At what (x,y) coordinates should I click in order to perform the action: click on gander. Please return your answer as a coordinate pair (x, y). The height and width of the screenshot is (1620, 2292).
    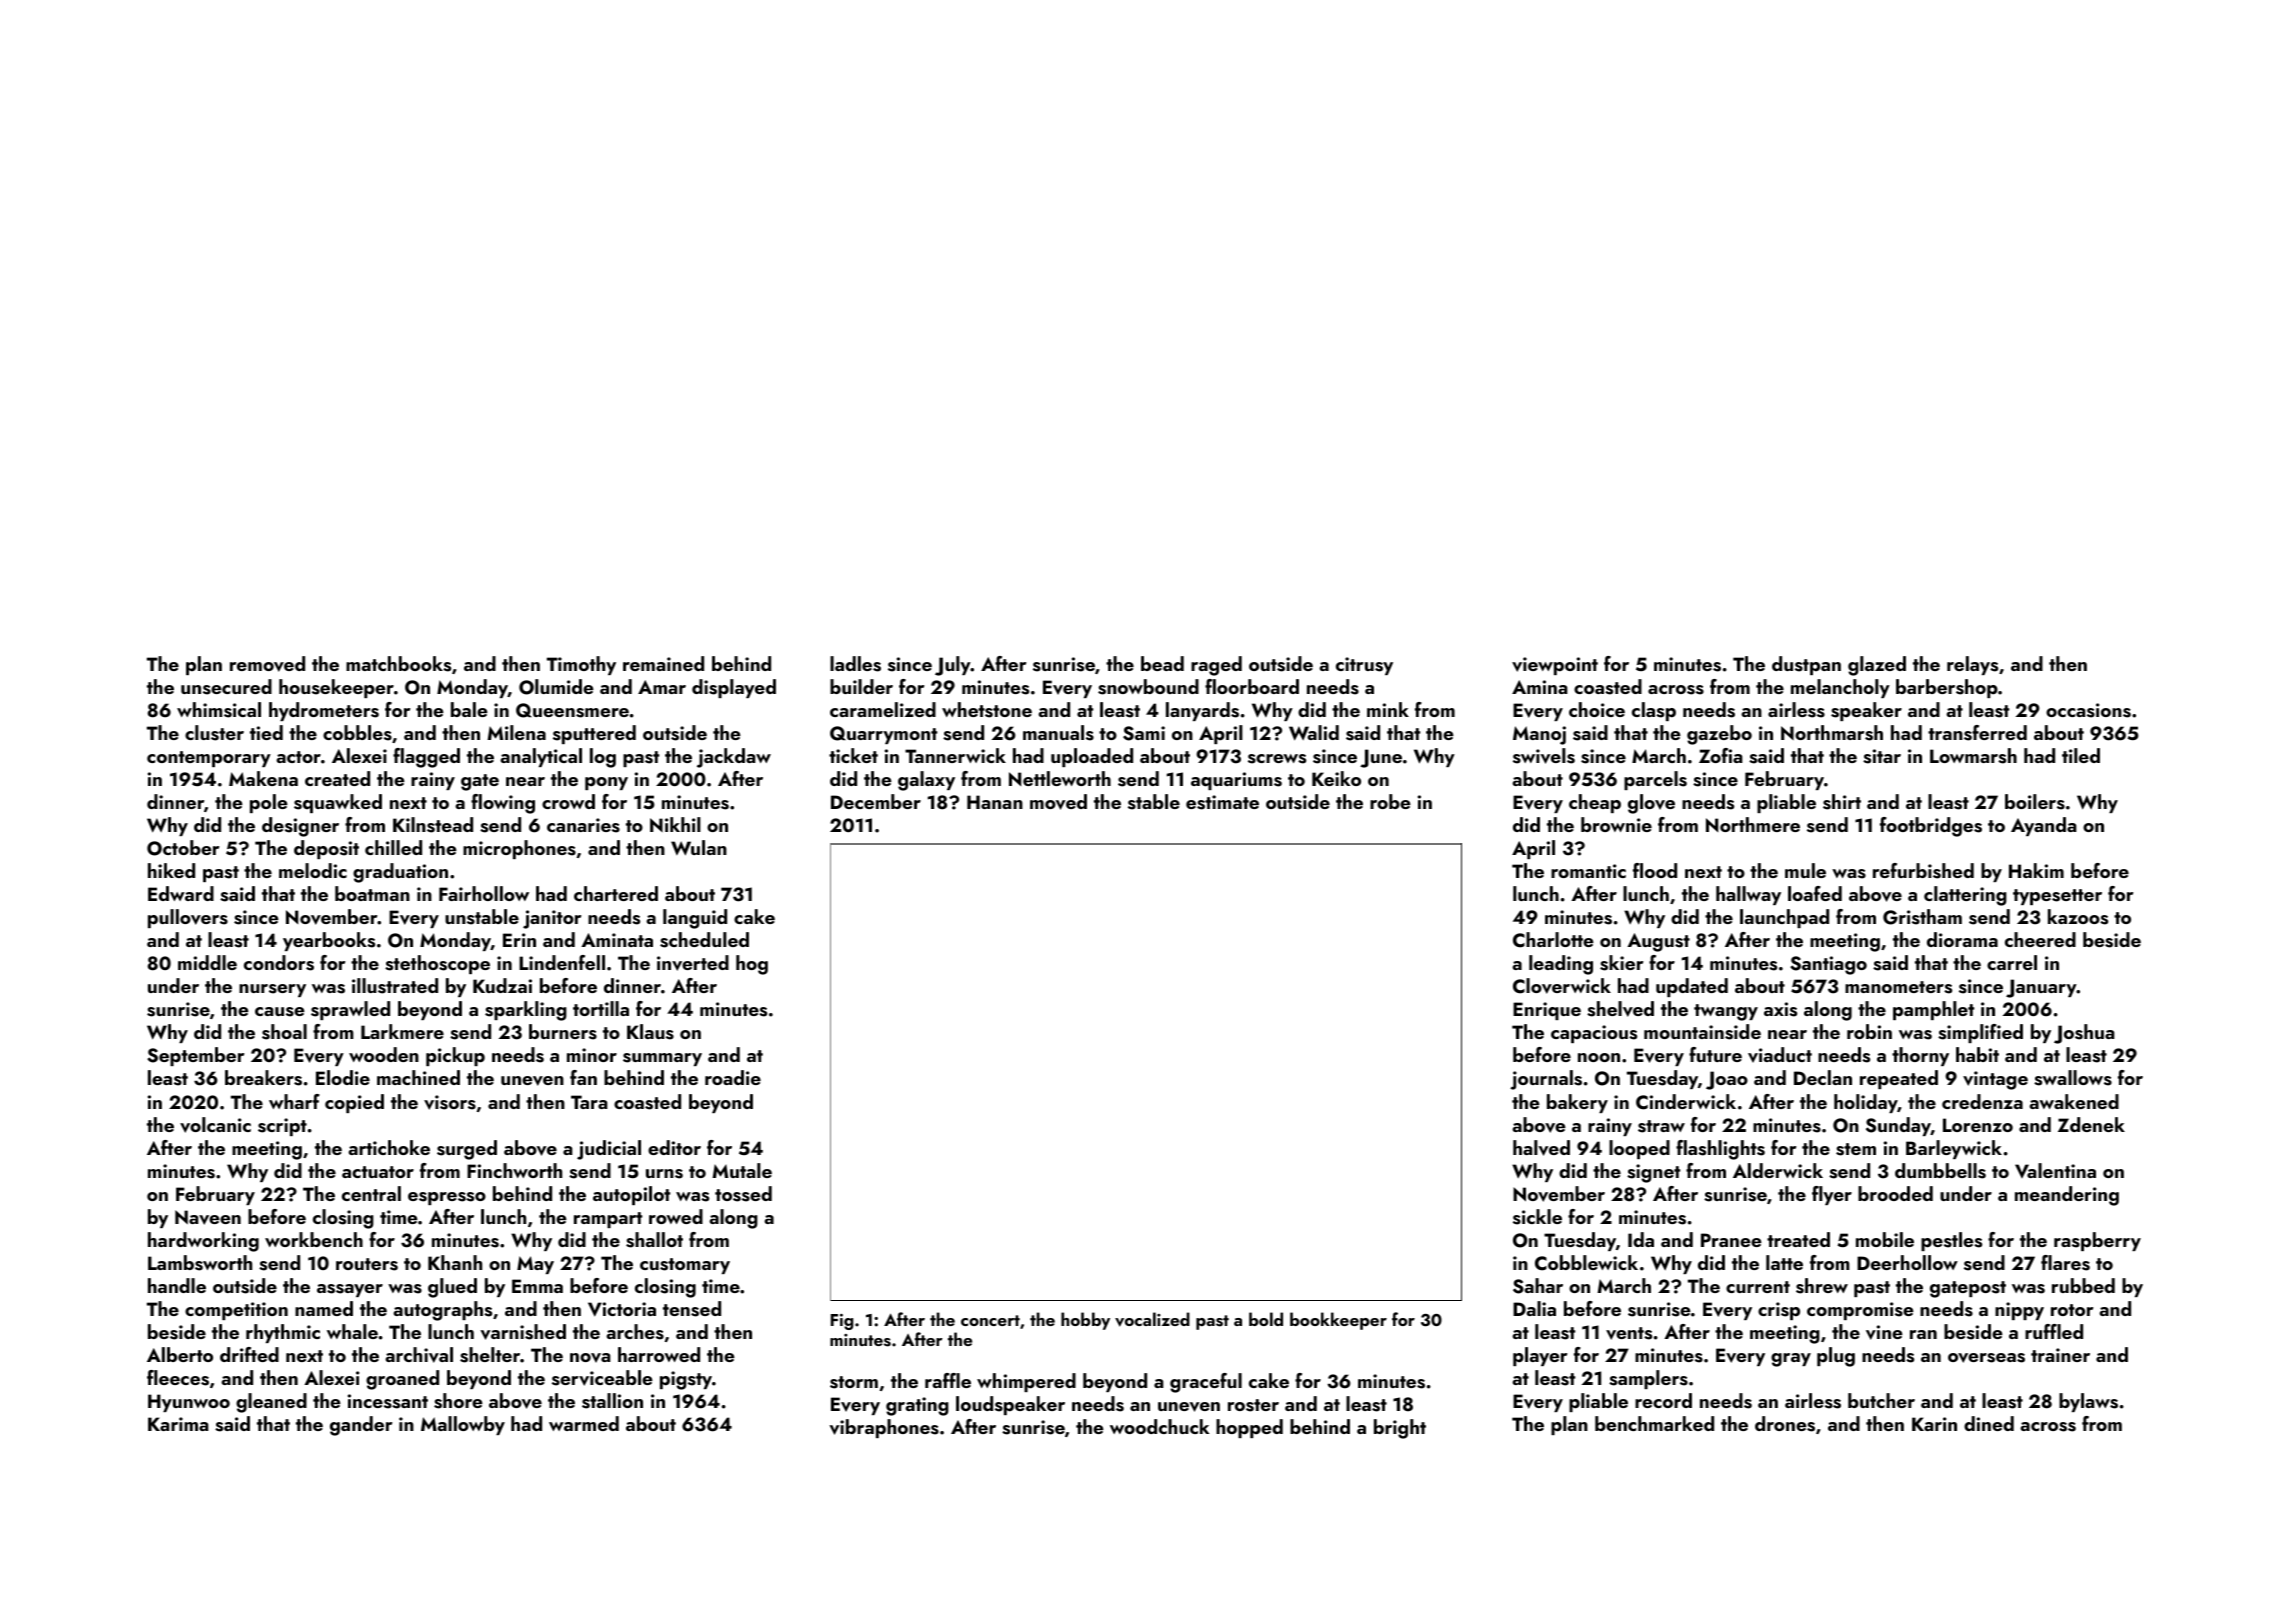
    Looking at the image, I should click on (361, 1426).
